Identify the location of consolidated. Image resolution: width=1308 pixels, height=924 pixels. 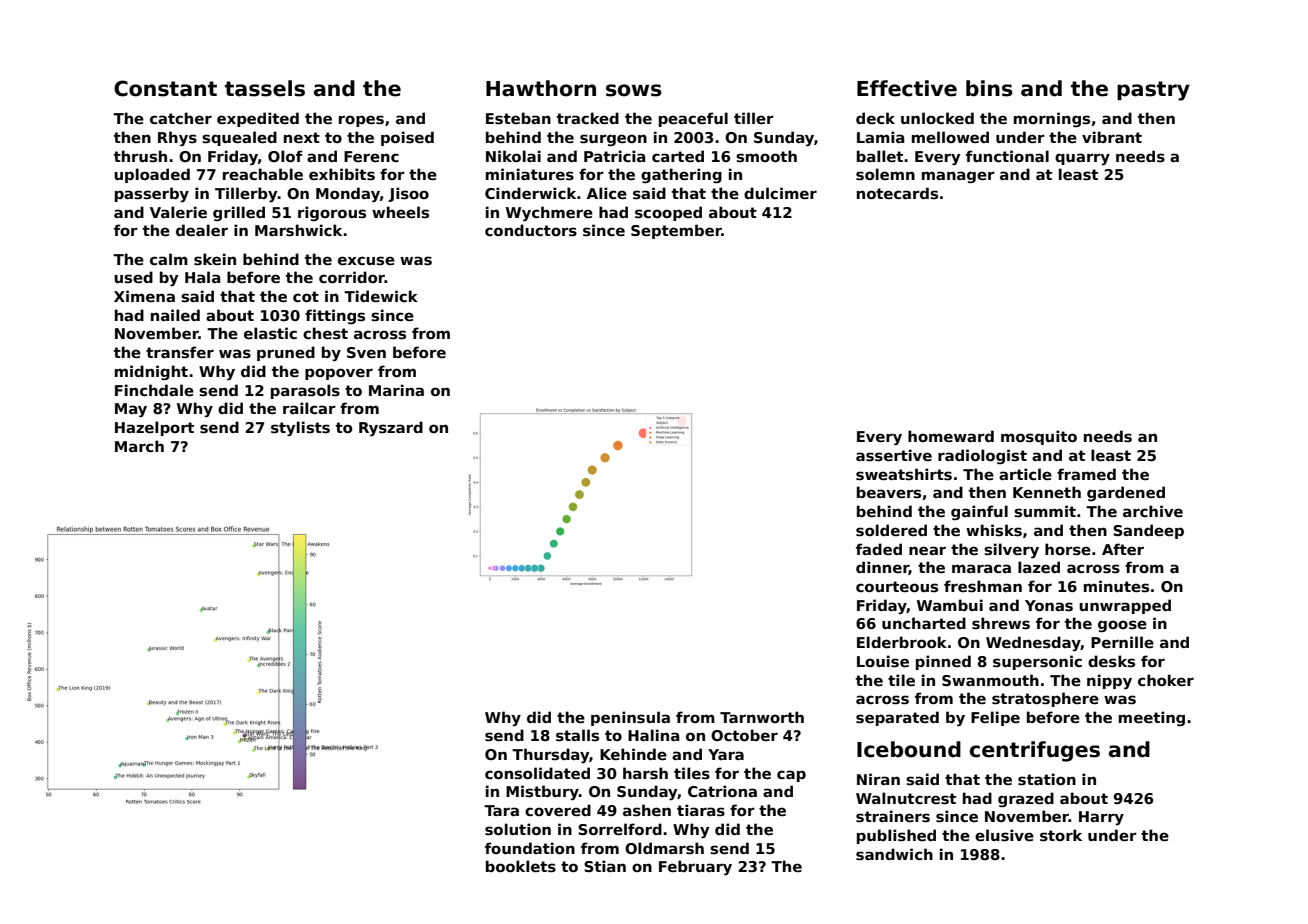
(537, 773).
